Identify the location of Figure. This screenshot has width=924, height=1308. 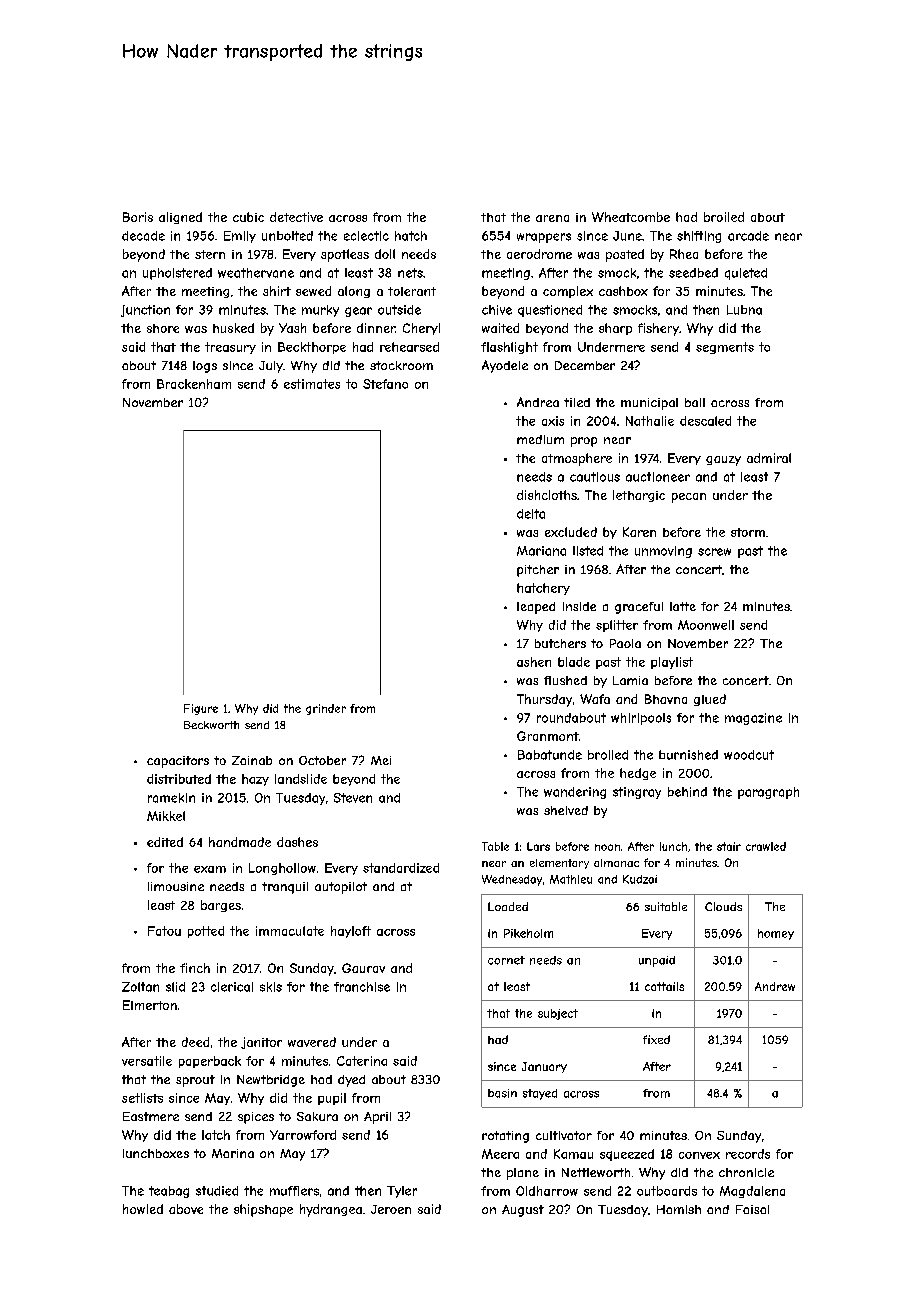
(201, 709).
